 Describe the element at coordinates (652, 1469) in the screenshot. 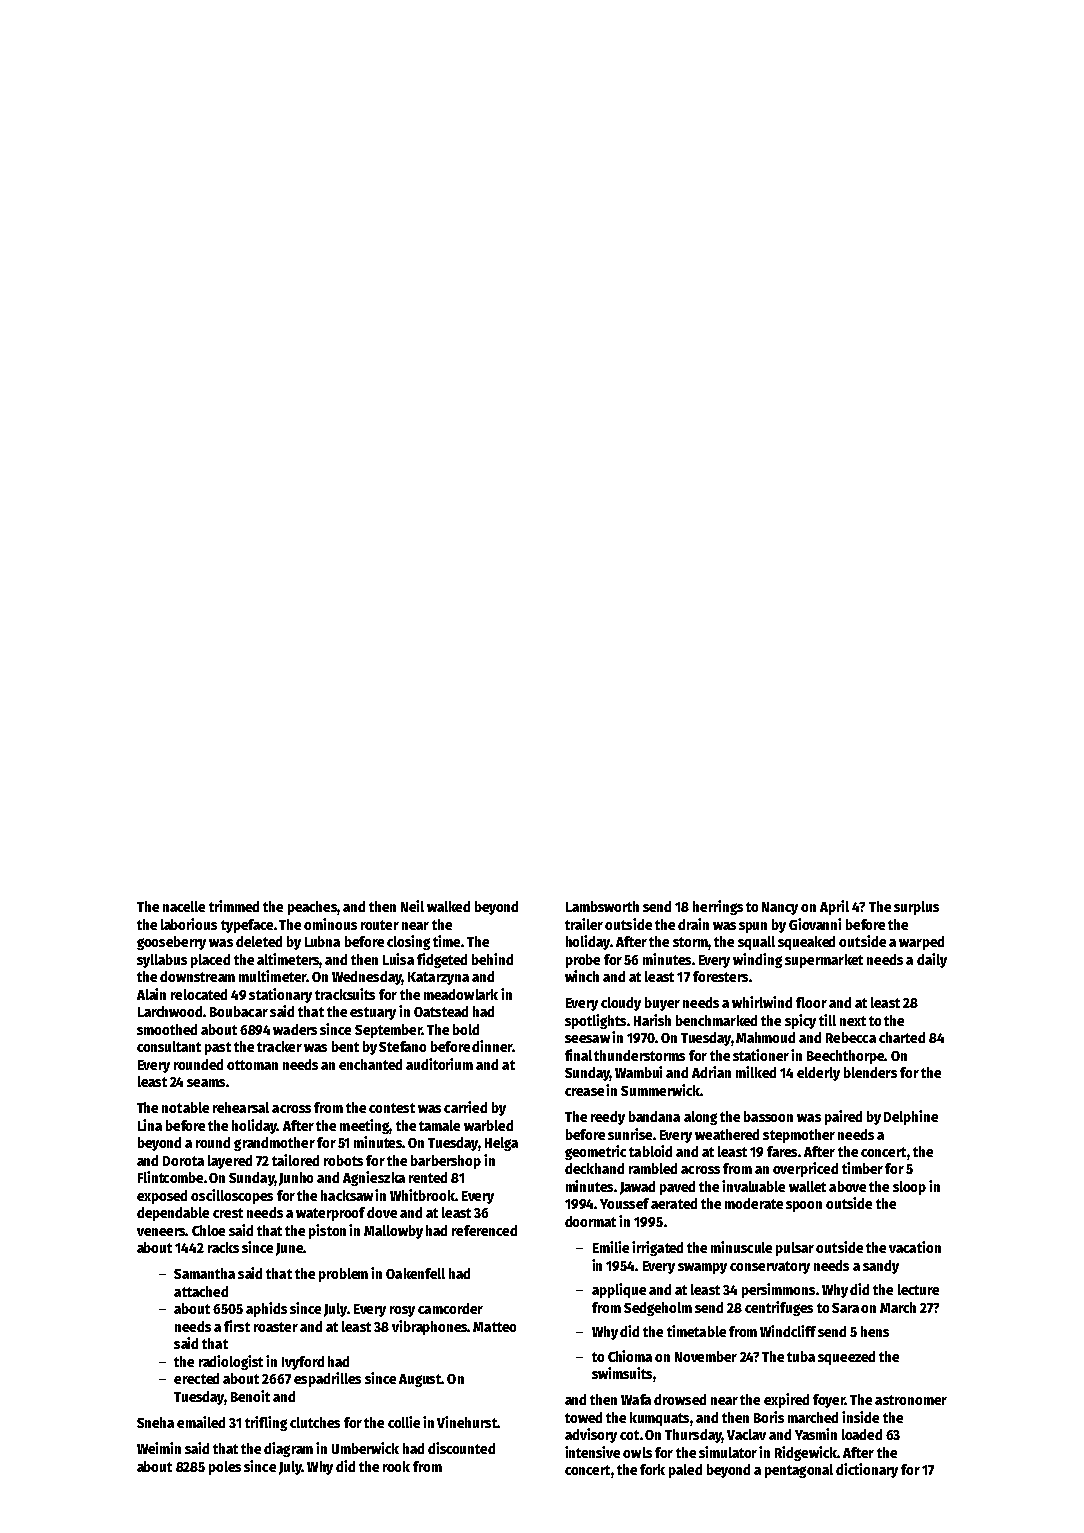

I see `fork` at that location.
